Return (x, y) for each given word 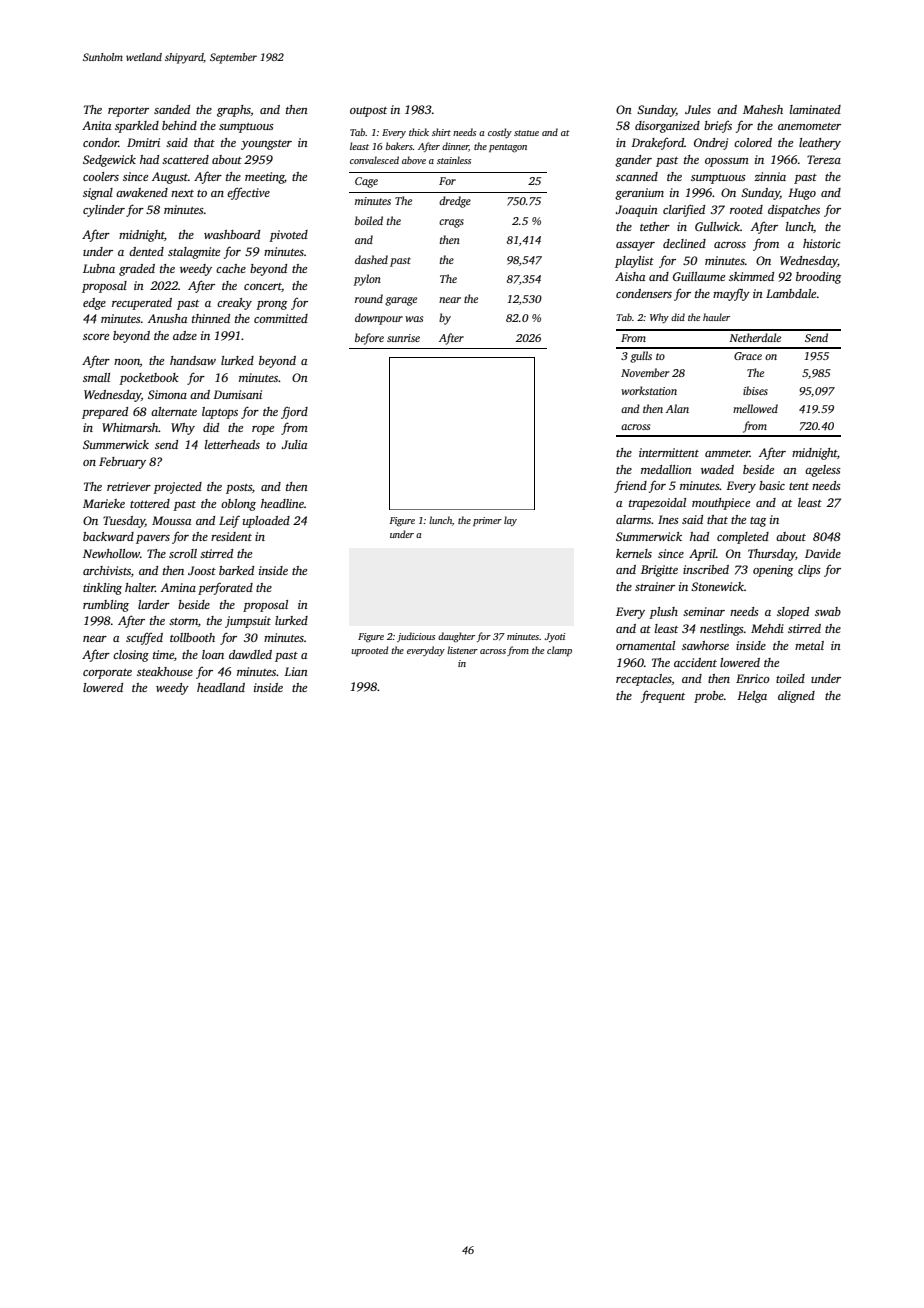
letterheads (232, 444)
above (414, 160)
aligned (796, 697)
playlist (634, 262)
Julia (294, 444)
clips (809, 571)
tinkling (102, 589)
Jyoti (555, 637)
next (182, 193)
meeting (264, 178)
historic (822, 243)
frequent (663, 696)
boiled (369, 220)
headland (221, 687)
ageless (823, 471)
